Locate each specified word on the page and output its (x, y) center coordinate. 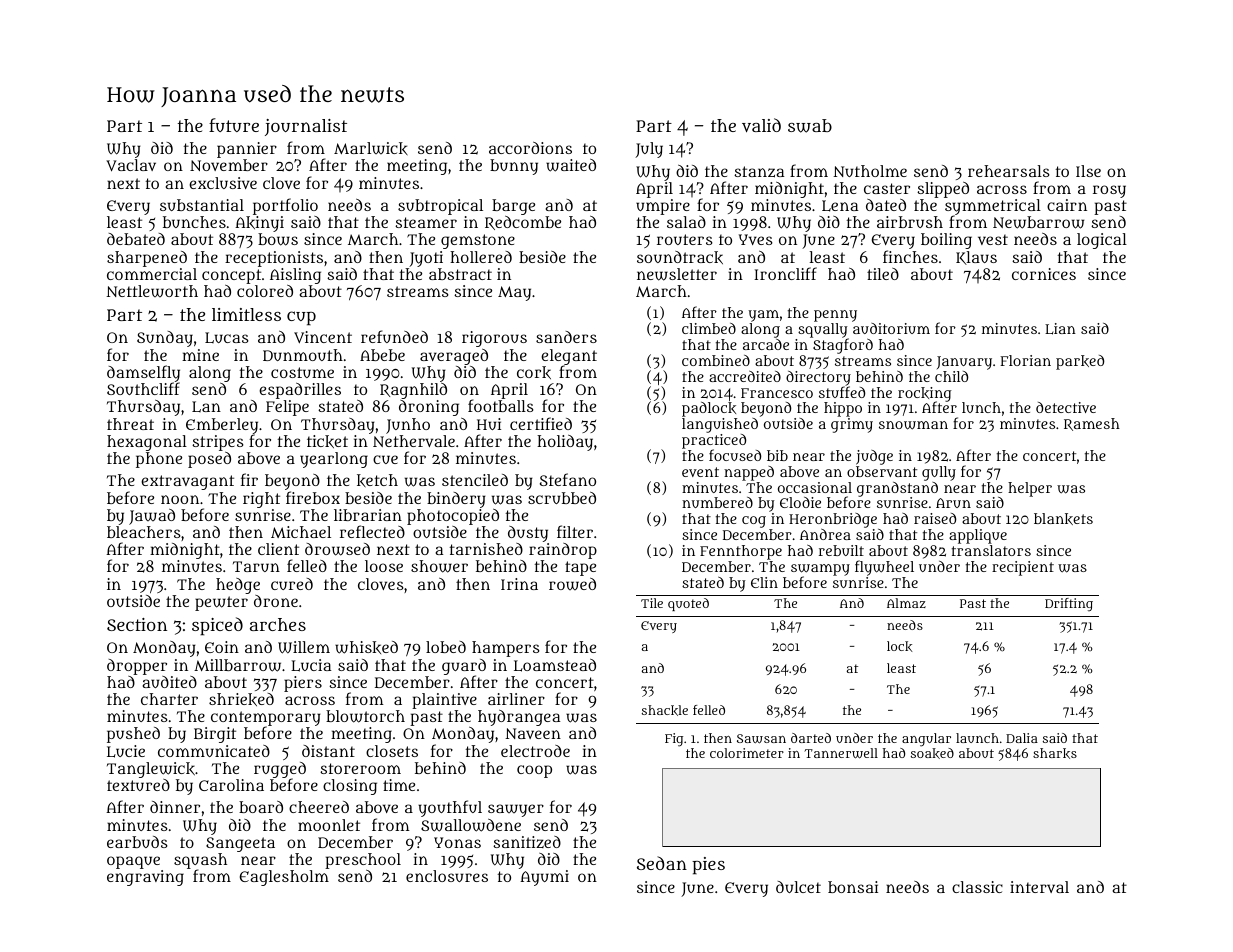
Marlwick (371, 148)
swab (810, 126)
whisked (366, 647)
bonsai (853, 887)
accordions (530, 148)
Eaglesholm (284, 878)
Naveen (533, 733)
